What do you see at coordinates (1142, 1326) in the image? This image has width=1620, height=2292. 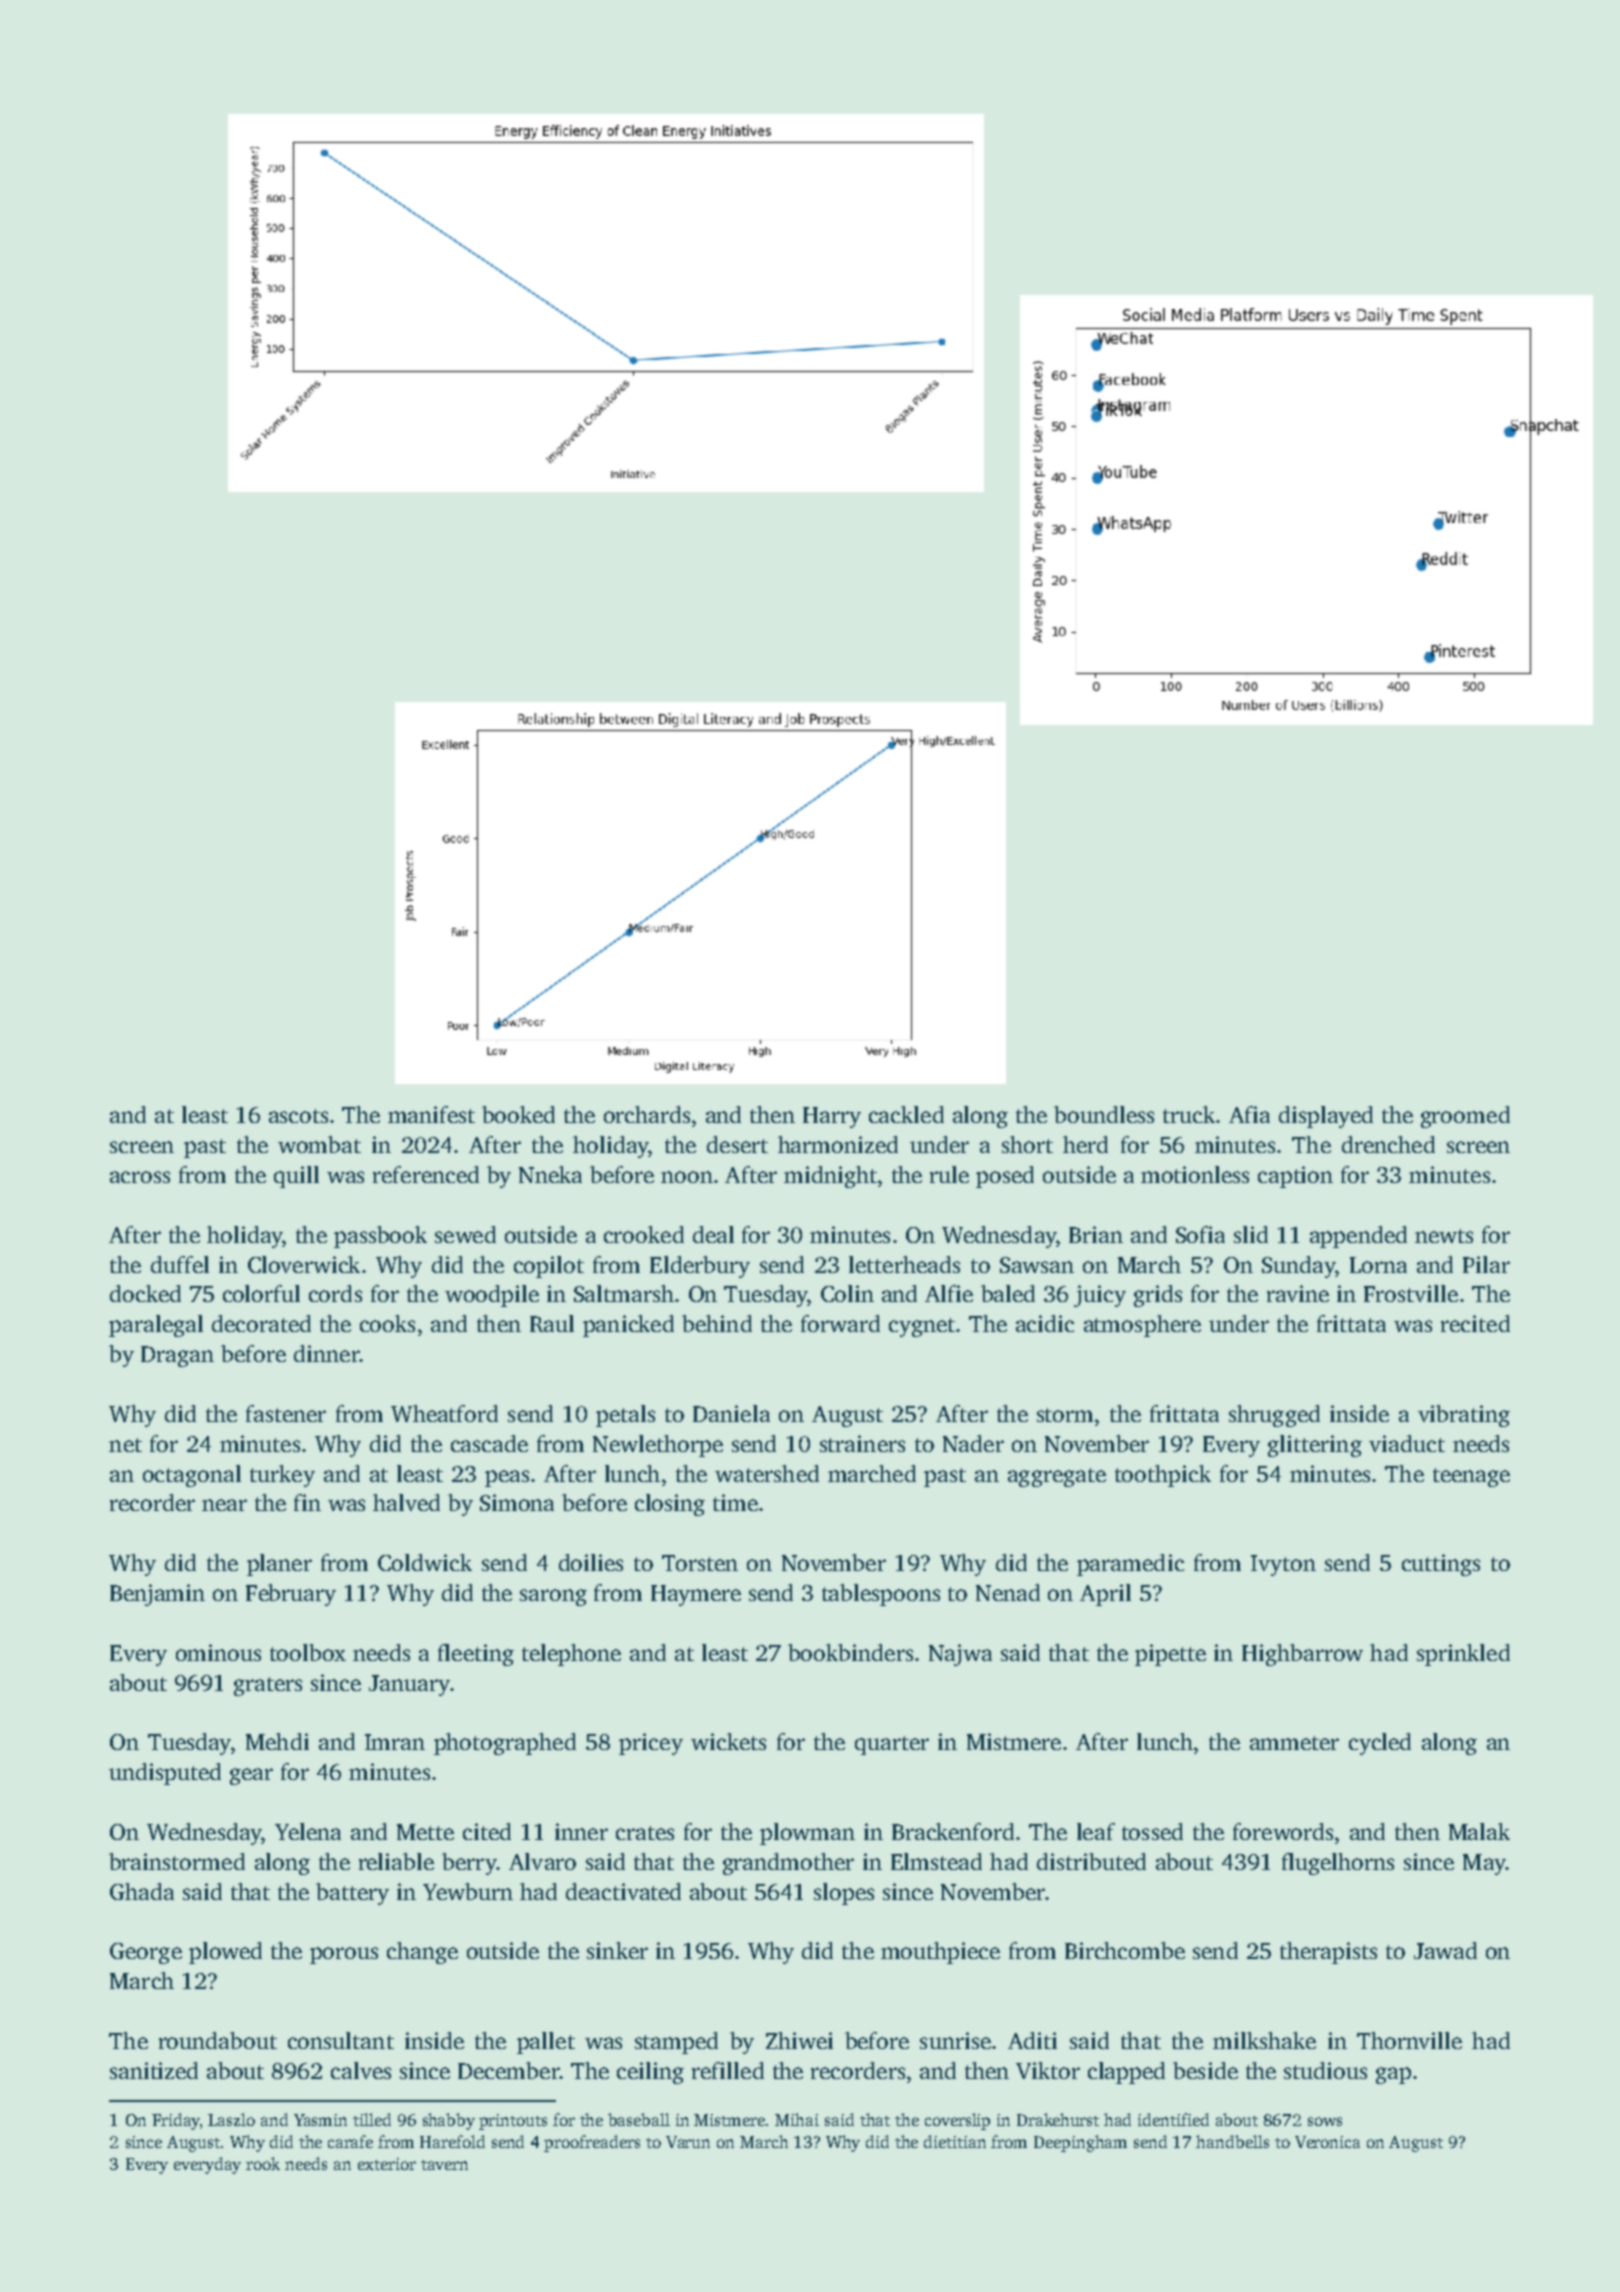 I see `atmosphere` at bounding box center [1142, 1326].
